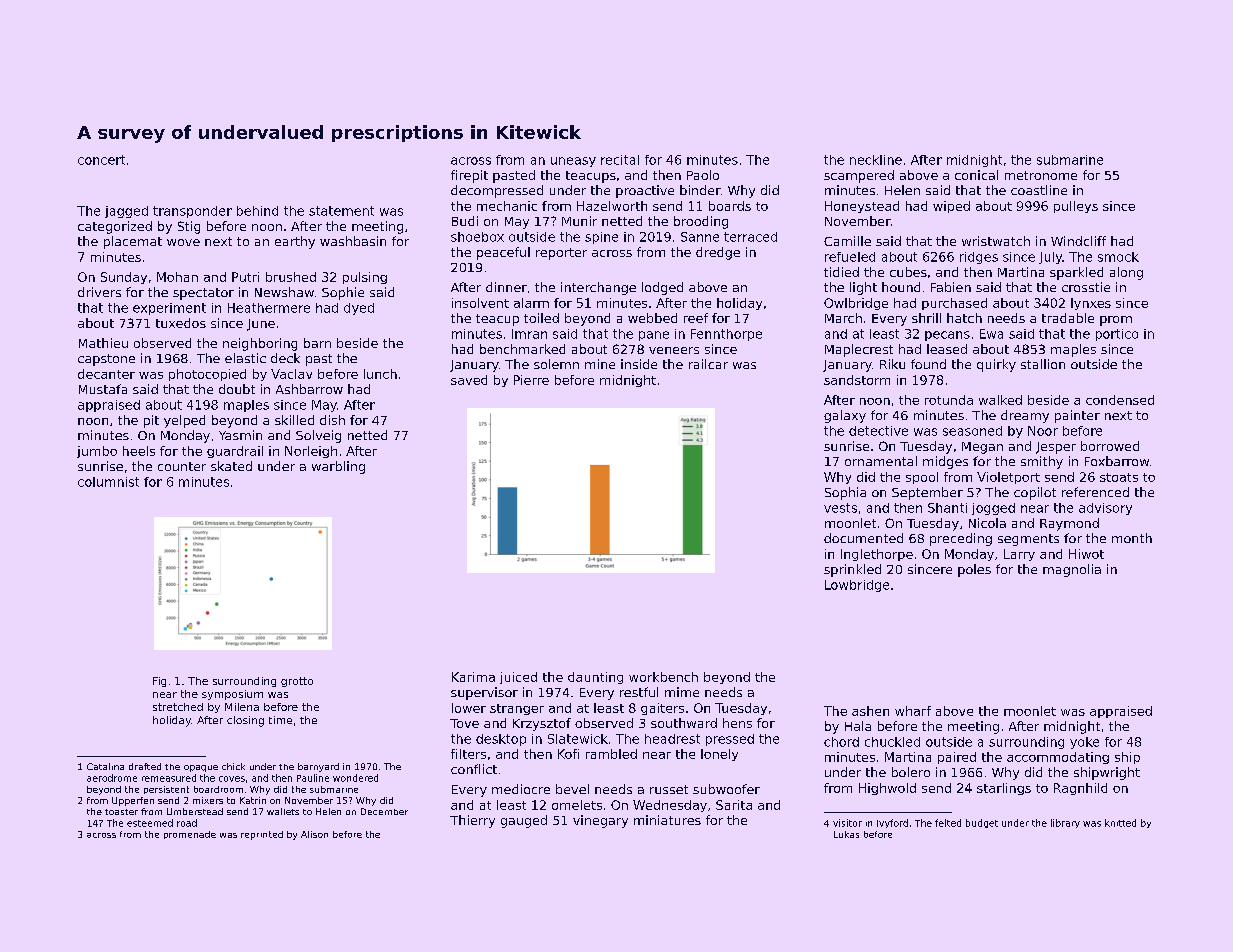 The width and height of the document is (1233, 952). Describe the element at coordinates (663, 677) in the document. I see `workbench` at that location.
